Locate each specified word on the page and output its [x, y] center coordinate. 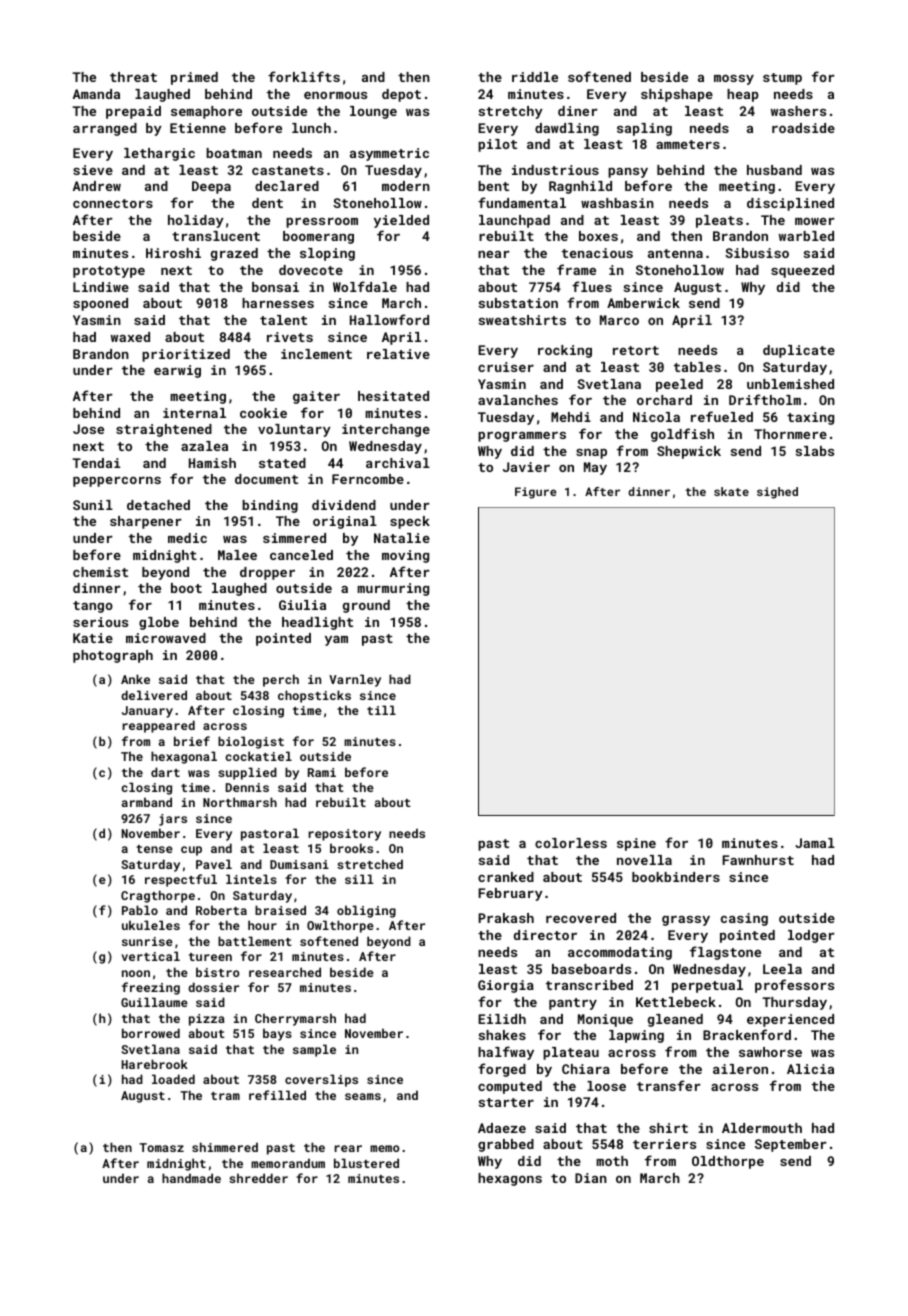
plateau [571, 1053]
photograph [113, 656]
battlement [255, 941]
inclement [316, 354]
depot [401, 95]
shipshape [677, 95]
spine [636, 844]
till [381, 710]
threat [133, 77]
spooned [100, 304]
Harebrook [155, 1064]
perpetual [707, 986]
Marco [619, 320]
